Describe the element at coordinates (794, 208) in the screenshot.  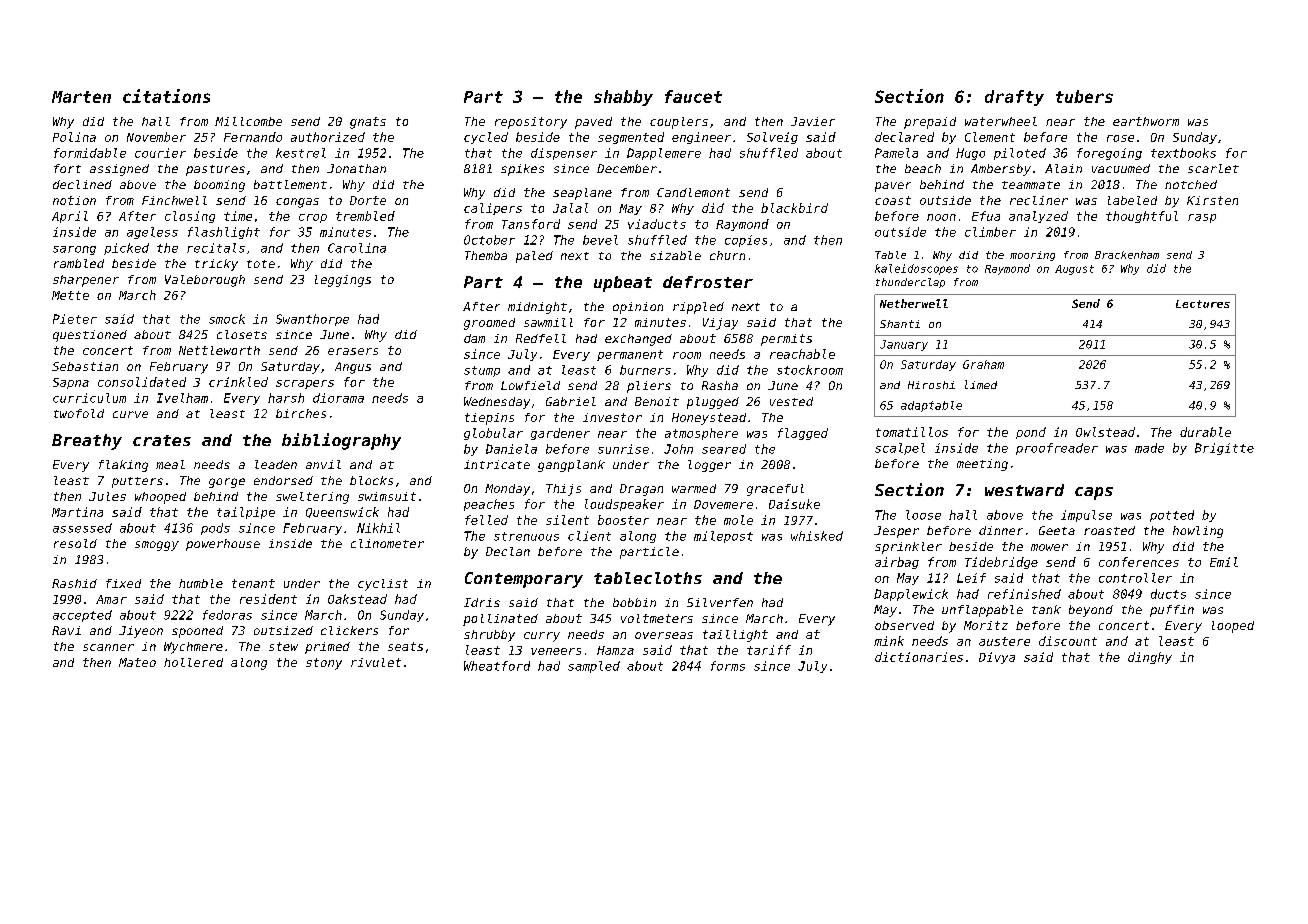
I see `blackbird` at that location.
